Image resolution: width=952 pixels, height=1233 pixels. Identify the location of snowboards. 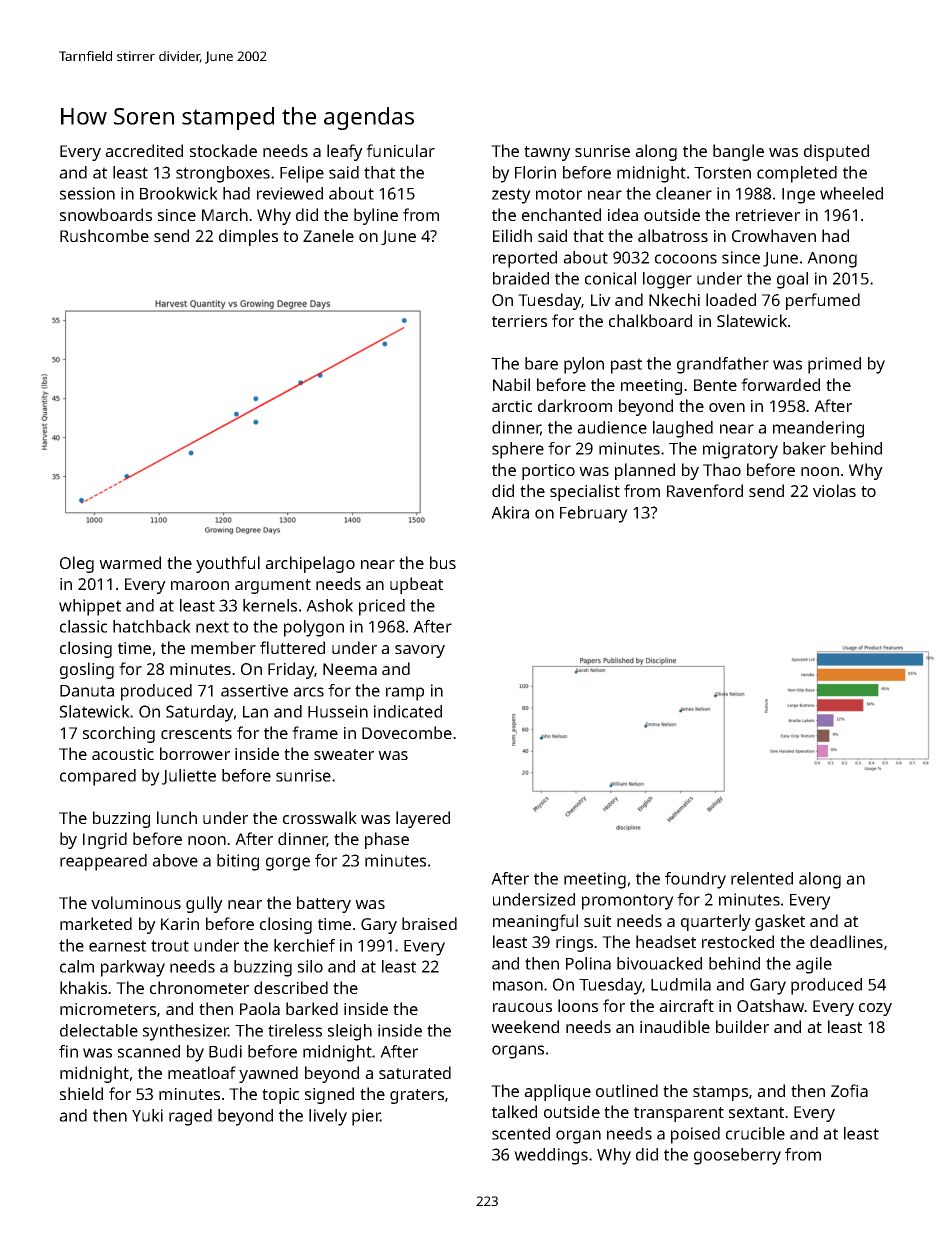
(106, 214).
